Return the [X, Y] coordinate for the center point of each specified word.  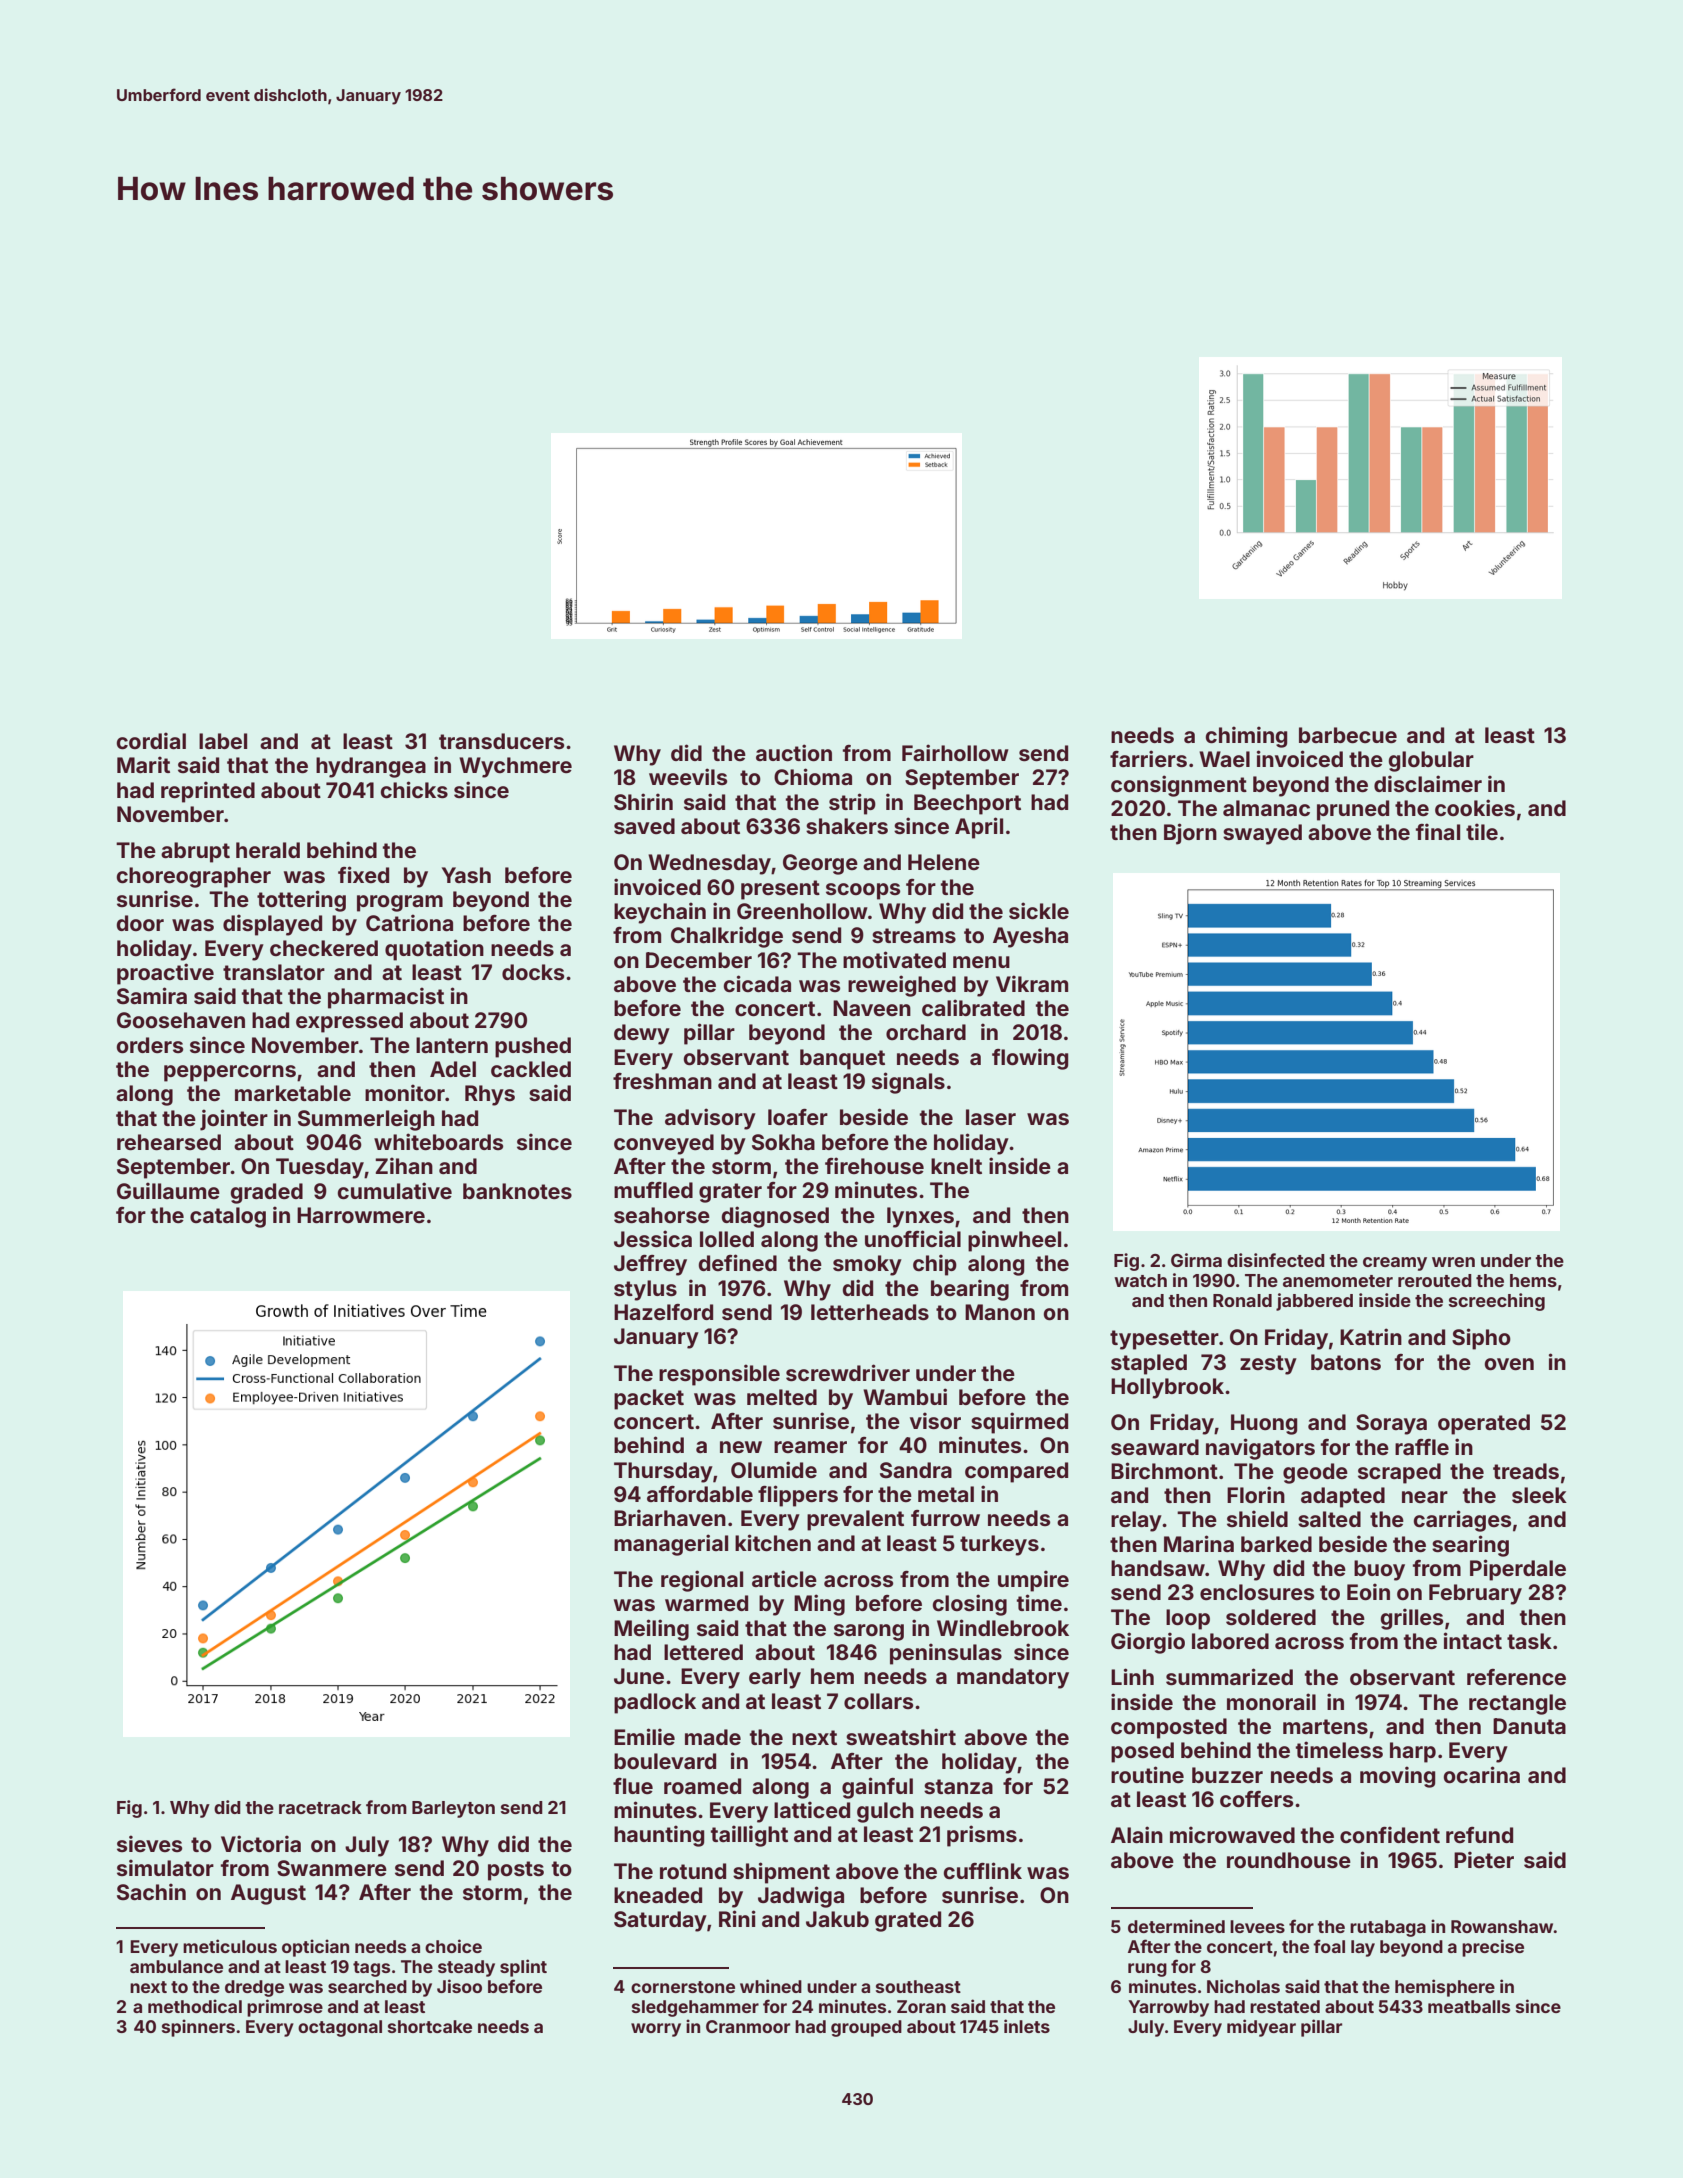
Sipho [1481, 1339]
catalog [228, 1217]
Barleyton [453, 1809]
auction [794, 752]
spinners [198, 2028]
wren [1453, 1262]
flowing [1030, 1059]
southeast [918, 1986]
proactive [165, 974]
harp [1413, 1752]
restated [1285, 2006]
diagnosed [775, 1217]
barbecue [1348, 735]
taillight [749, 1836]
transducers [501, 741]
